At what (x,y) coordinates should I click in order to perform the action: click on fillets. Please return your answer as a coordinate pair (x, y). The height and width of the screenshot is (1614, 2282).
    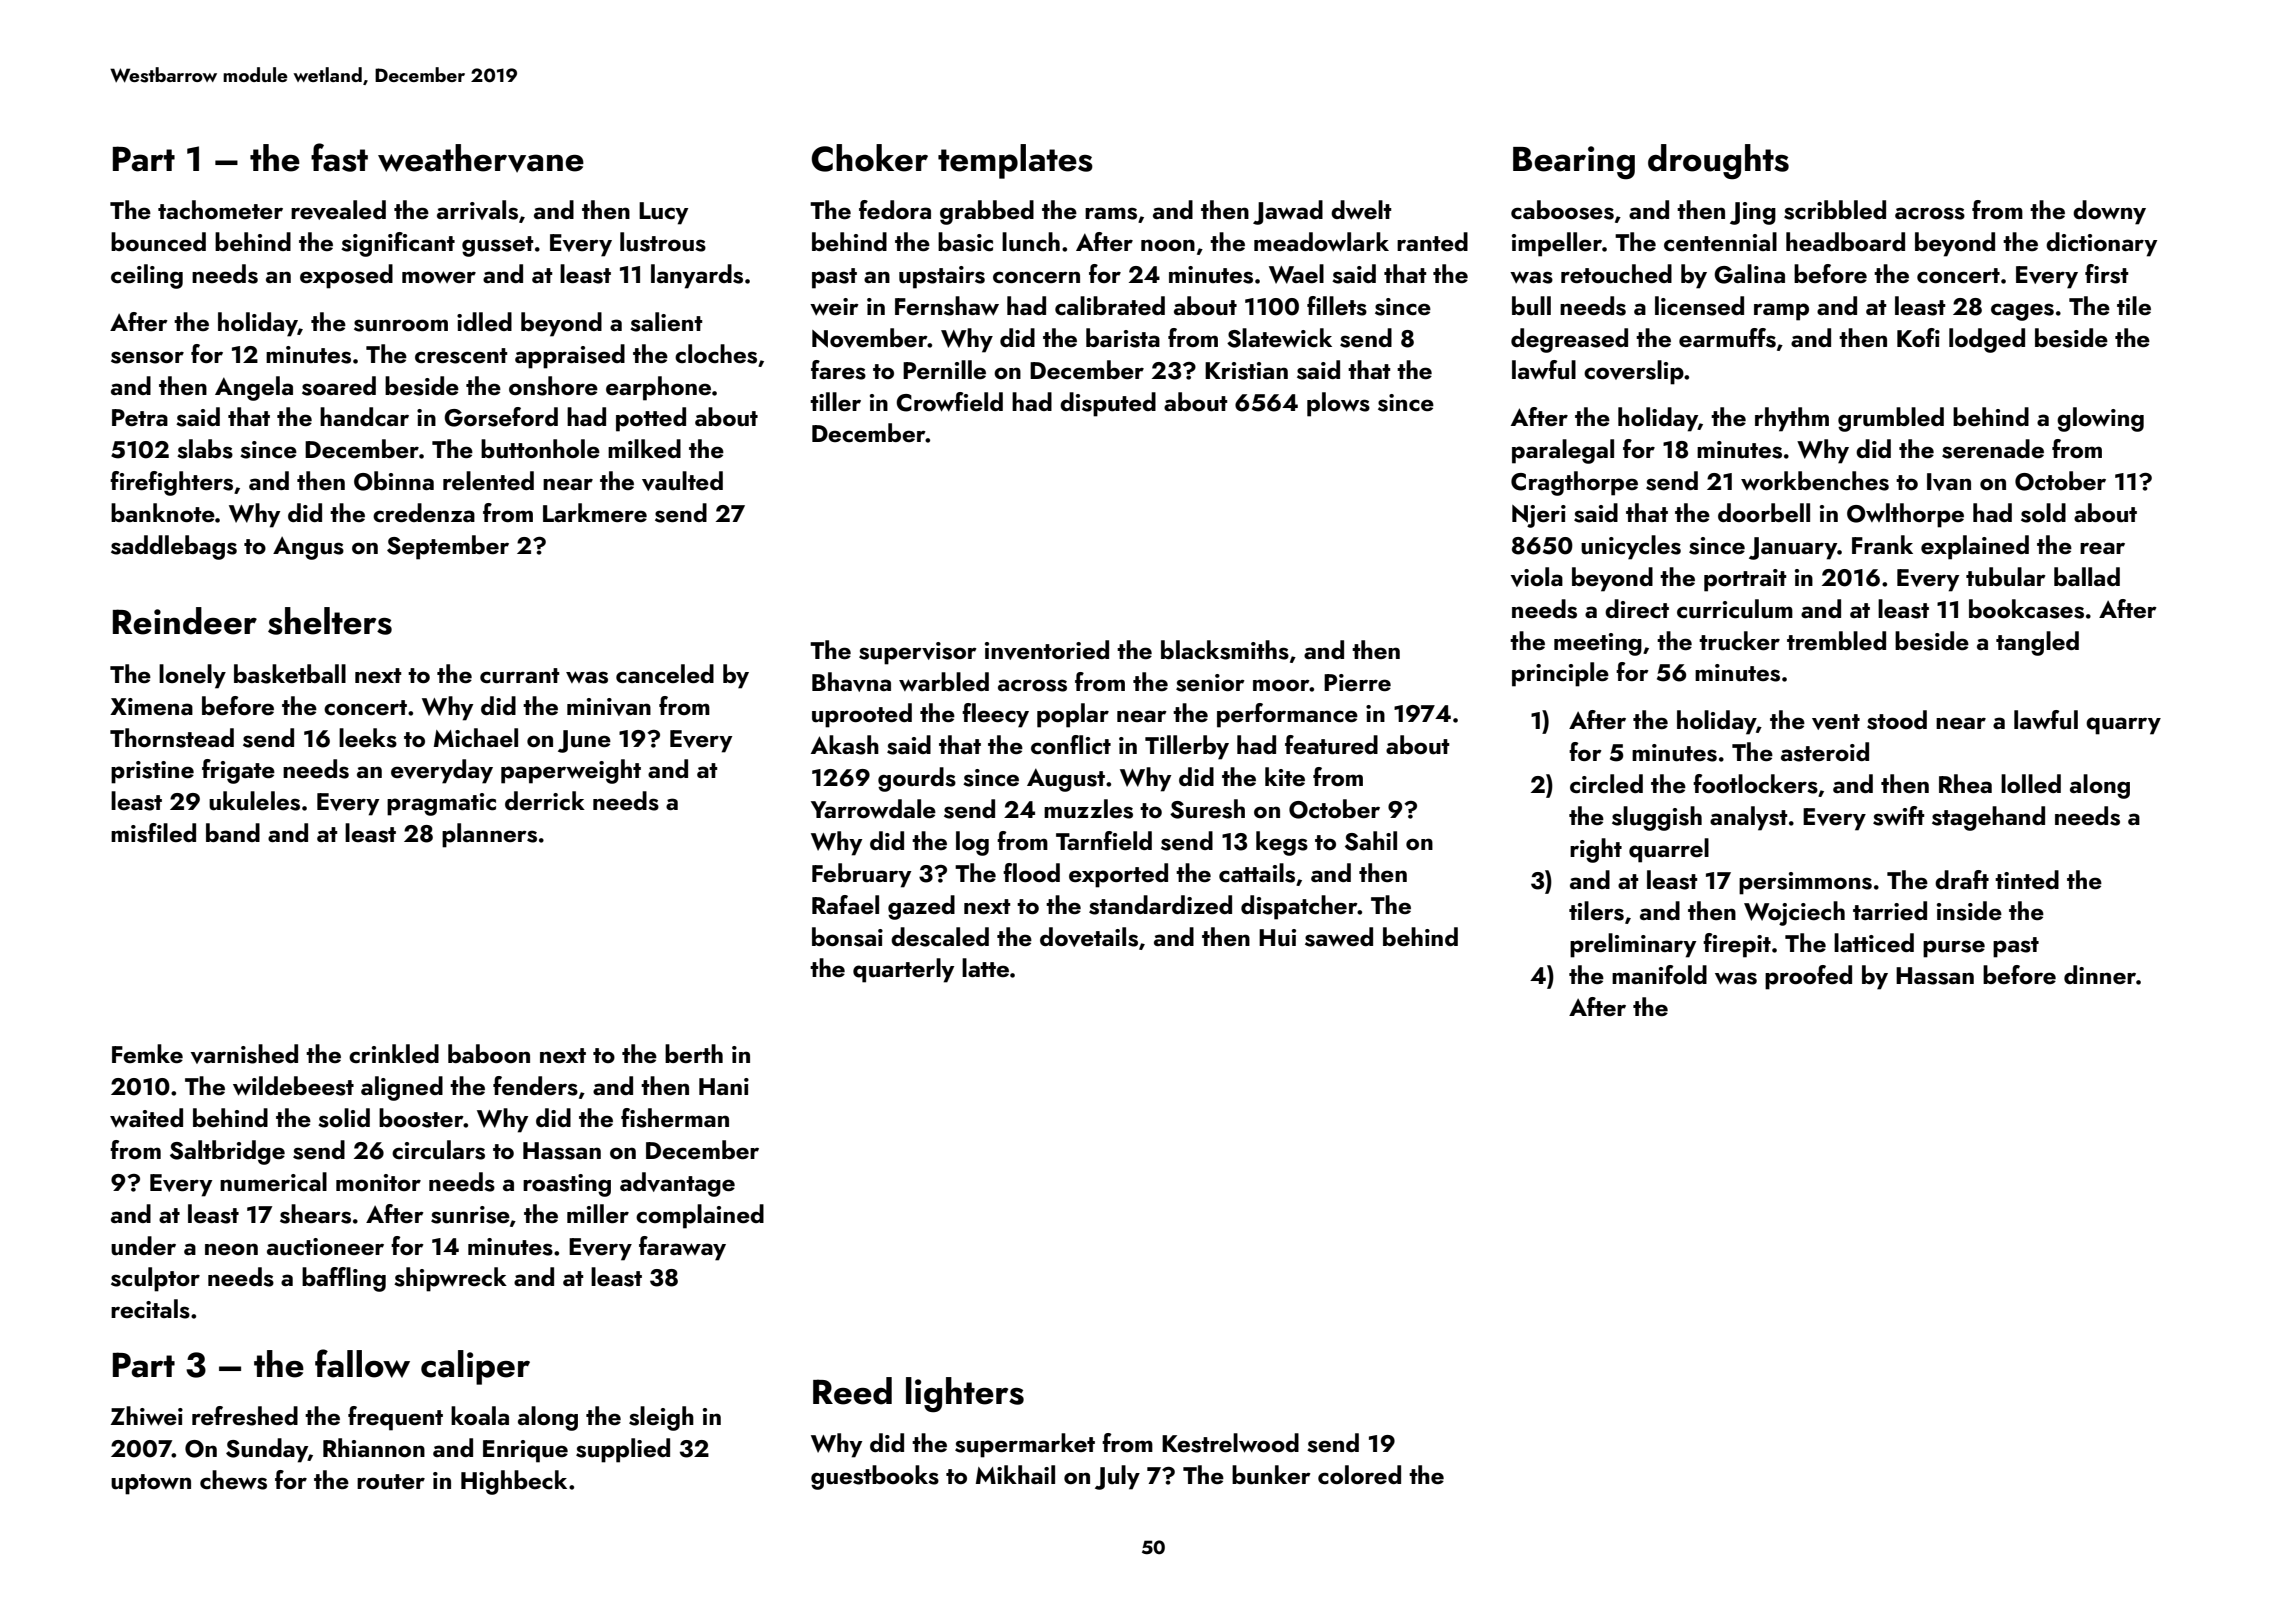
    Looking at the image, I should click on (1337, 306).
